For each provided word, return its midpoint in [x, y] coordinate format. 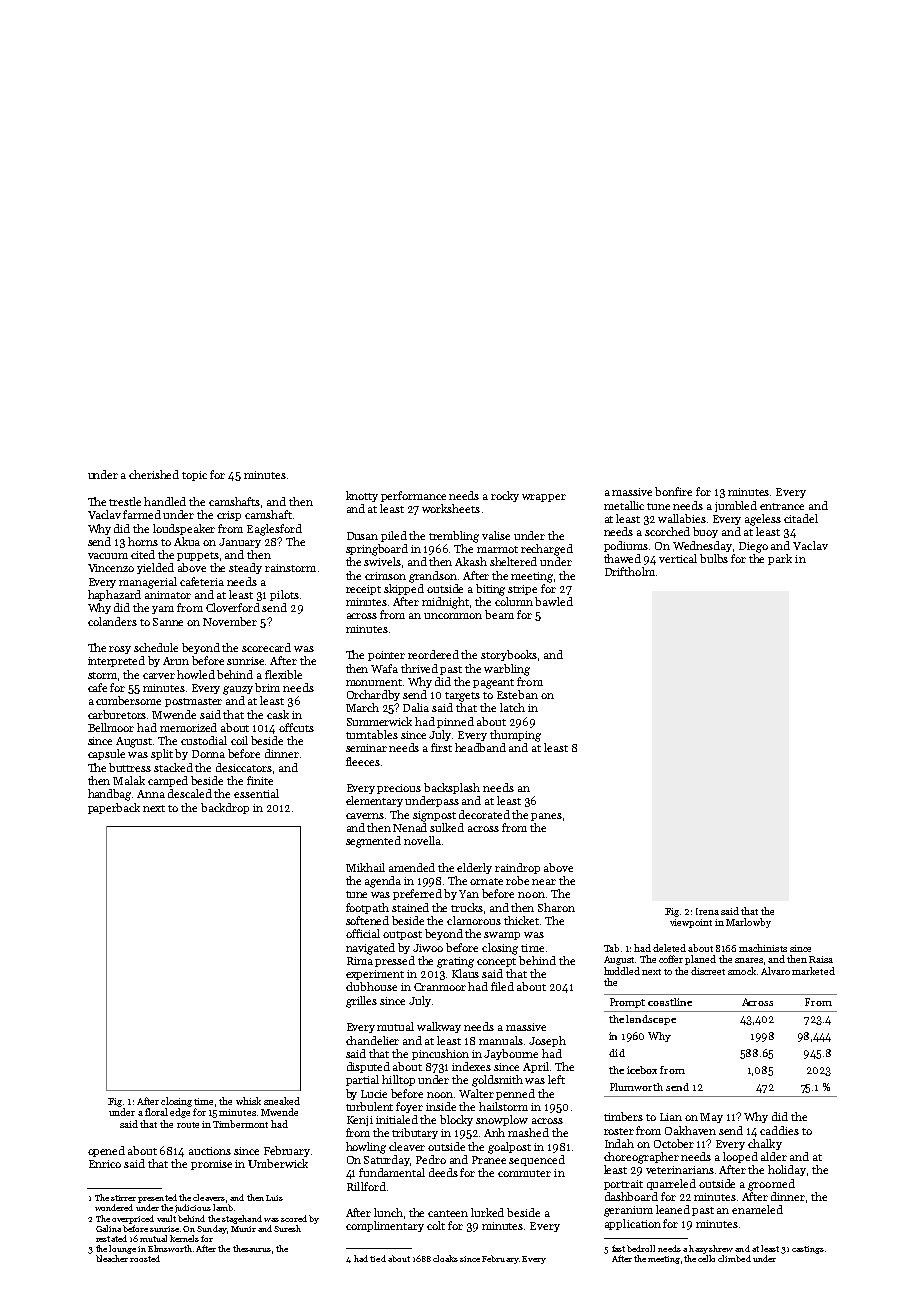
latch [512, 707]
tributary [415, 1133]
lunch [388, 1212]
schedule [156, 647]
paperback [114, 808]
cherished [154, 474]
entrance [782, 506]
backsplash [452, 788]
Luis [274, 1198]
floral [156, 1112]
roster [619, 1131]
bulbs [714, 558]
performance [413, 496]
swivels [382, 561]
